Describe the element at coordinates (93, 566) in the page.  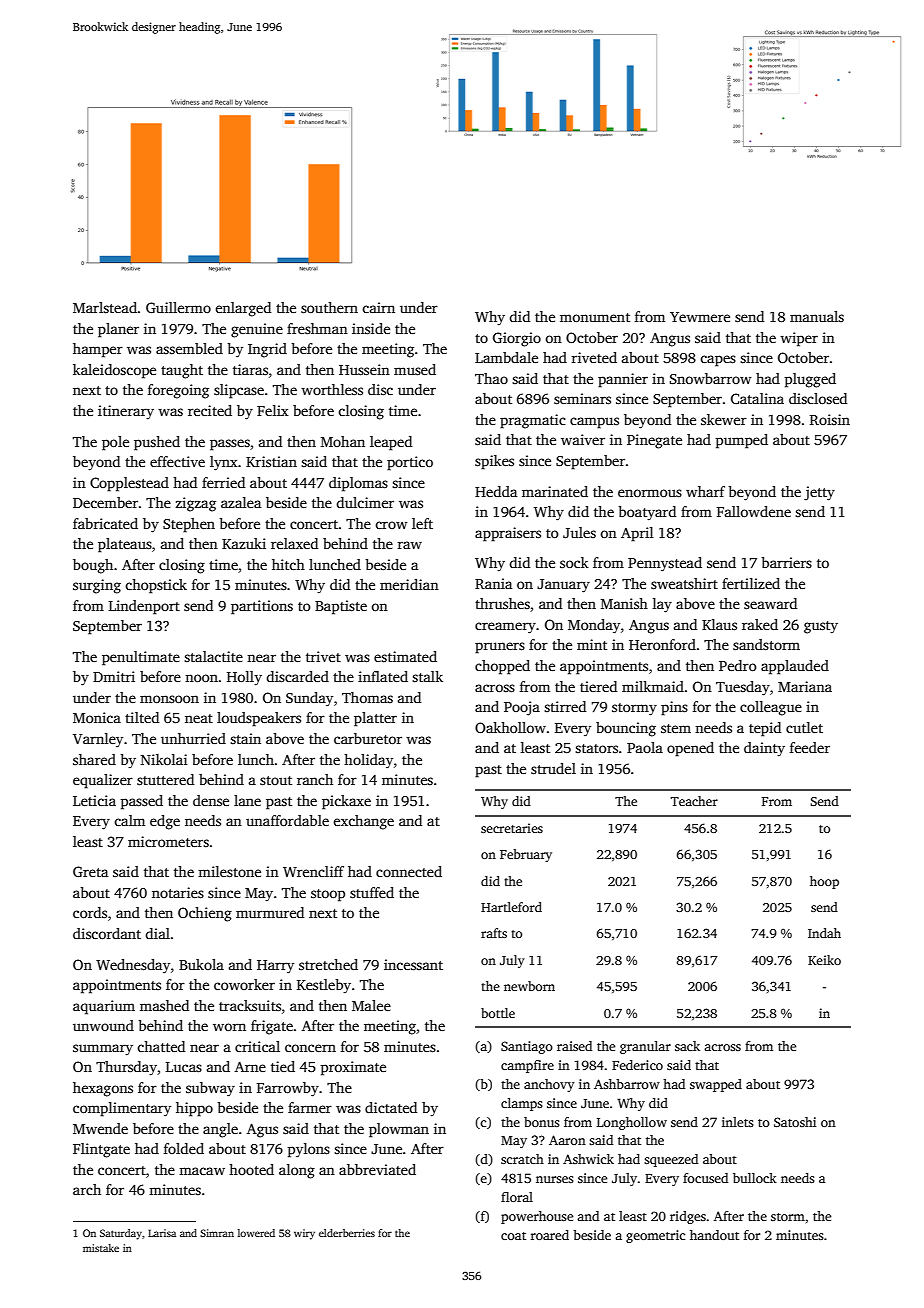
I see `bough` at that location.
